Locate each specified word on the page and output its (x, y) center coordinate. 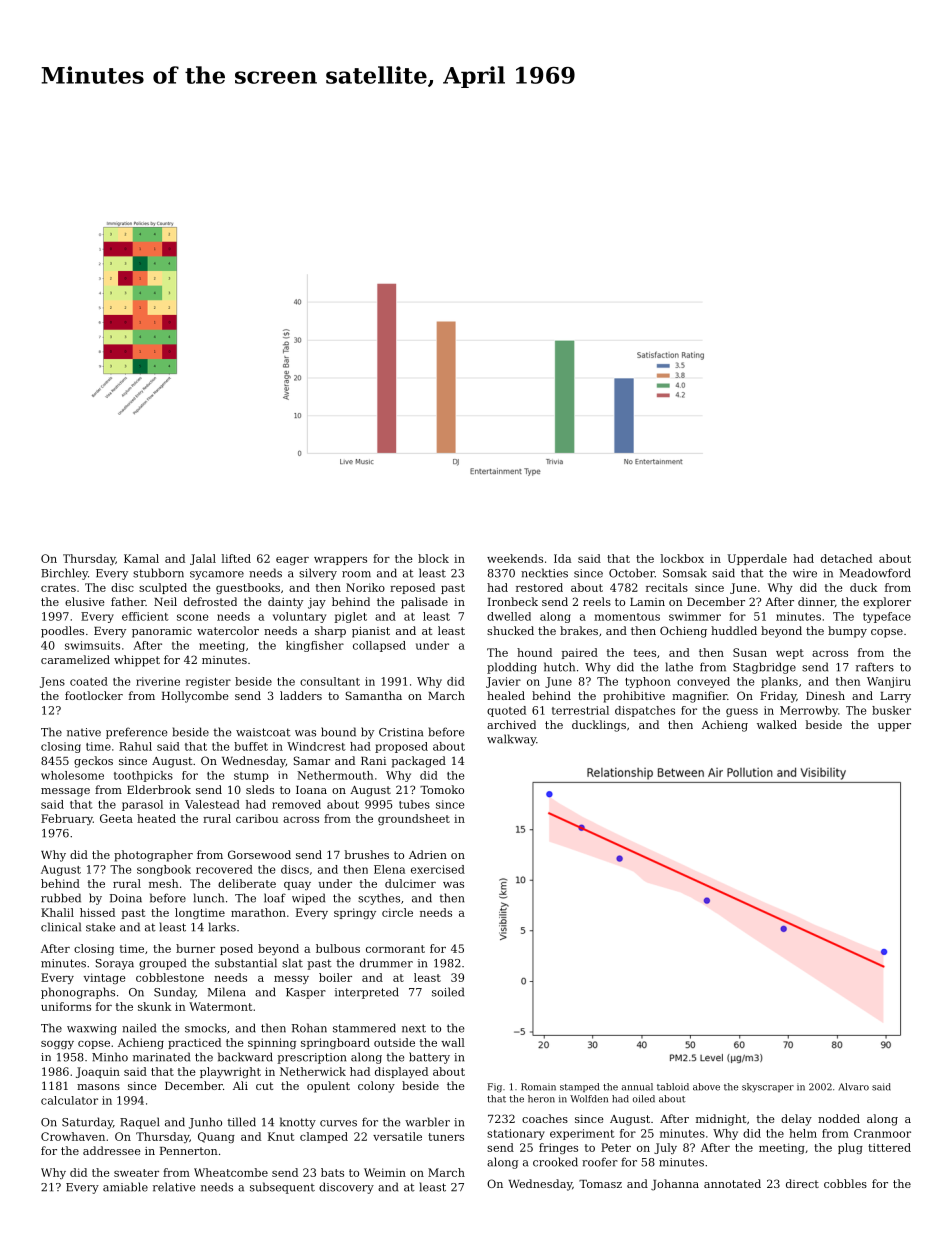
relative (174, 1187)
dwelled (509, 616)
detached (846, 558)
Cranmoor (882, 1133)
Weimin (385, 1172)
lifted (236, 558)
